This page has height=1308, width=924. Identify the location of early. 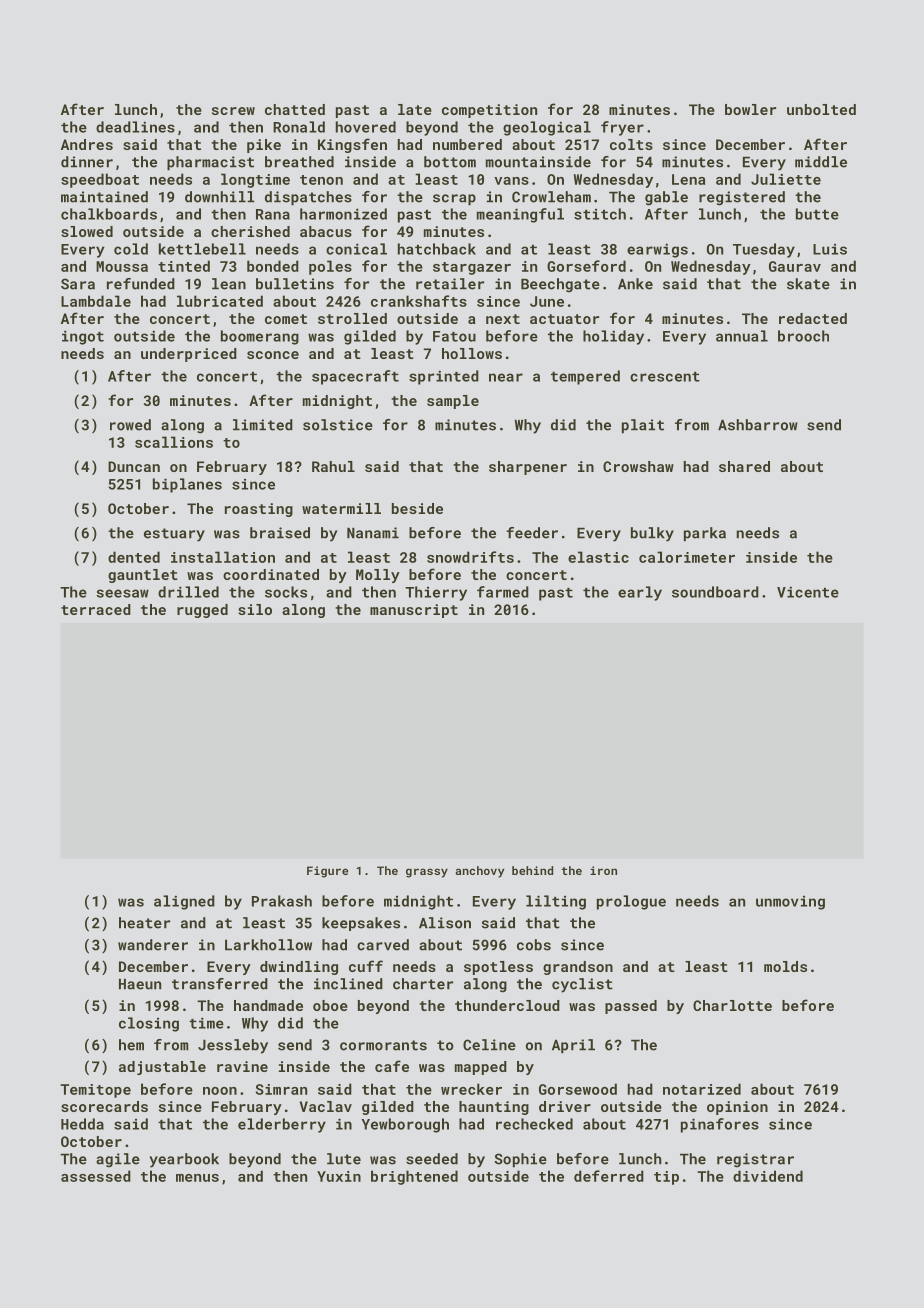
(640, 593).
